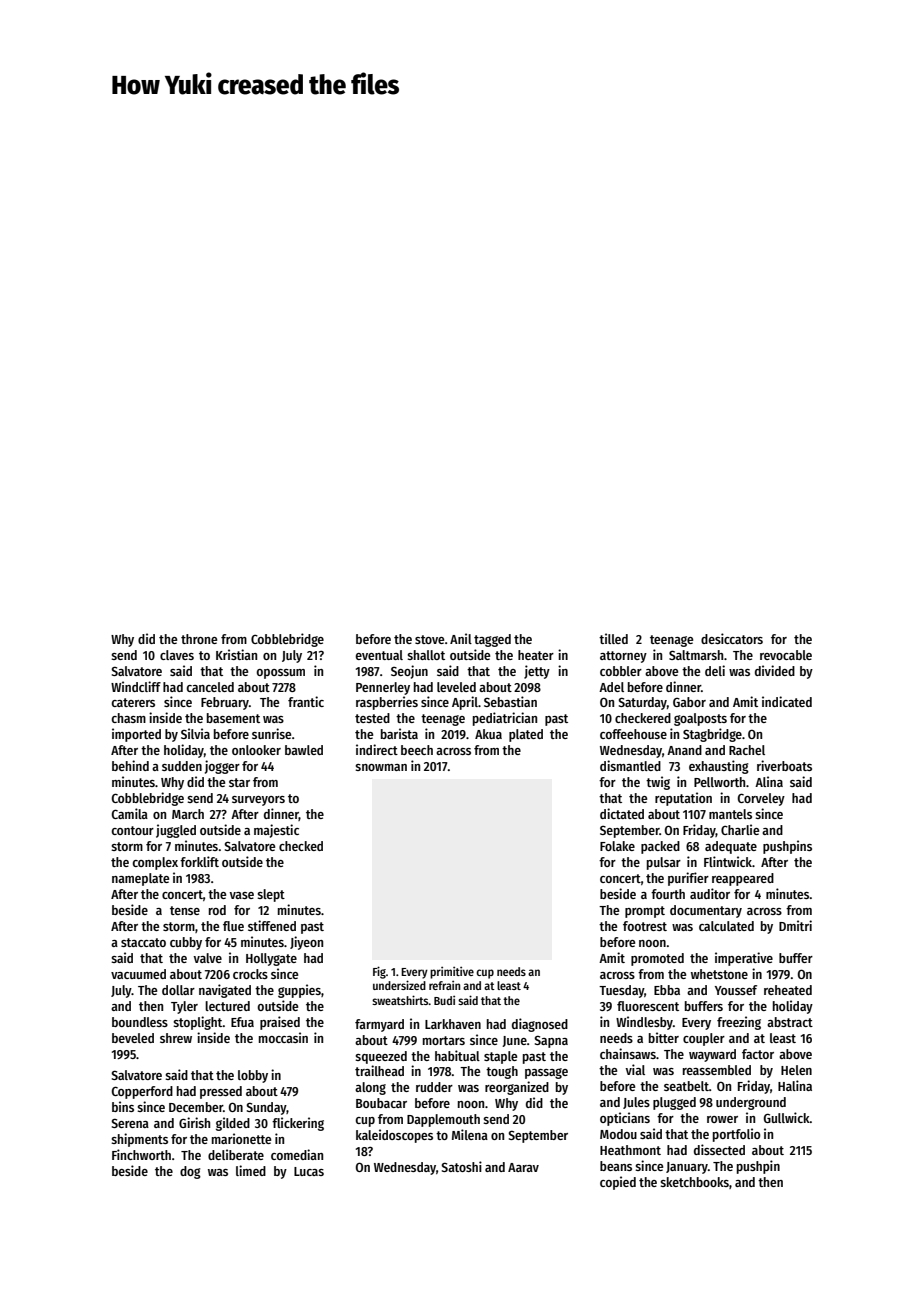 This image has height=1308, width=924. Describe the element at coordinates (379, 1025) in the image. I see `farmyard` at that location.
